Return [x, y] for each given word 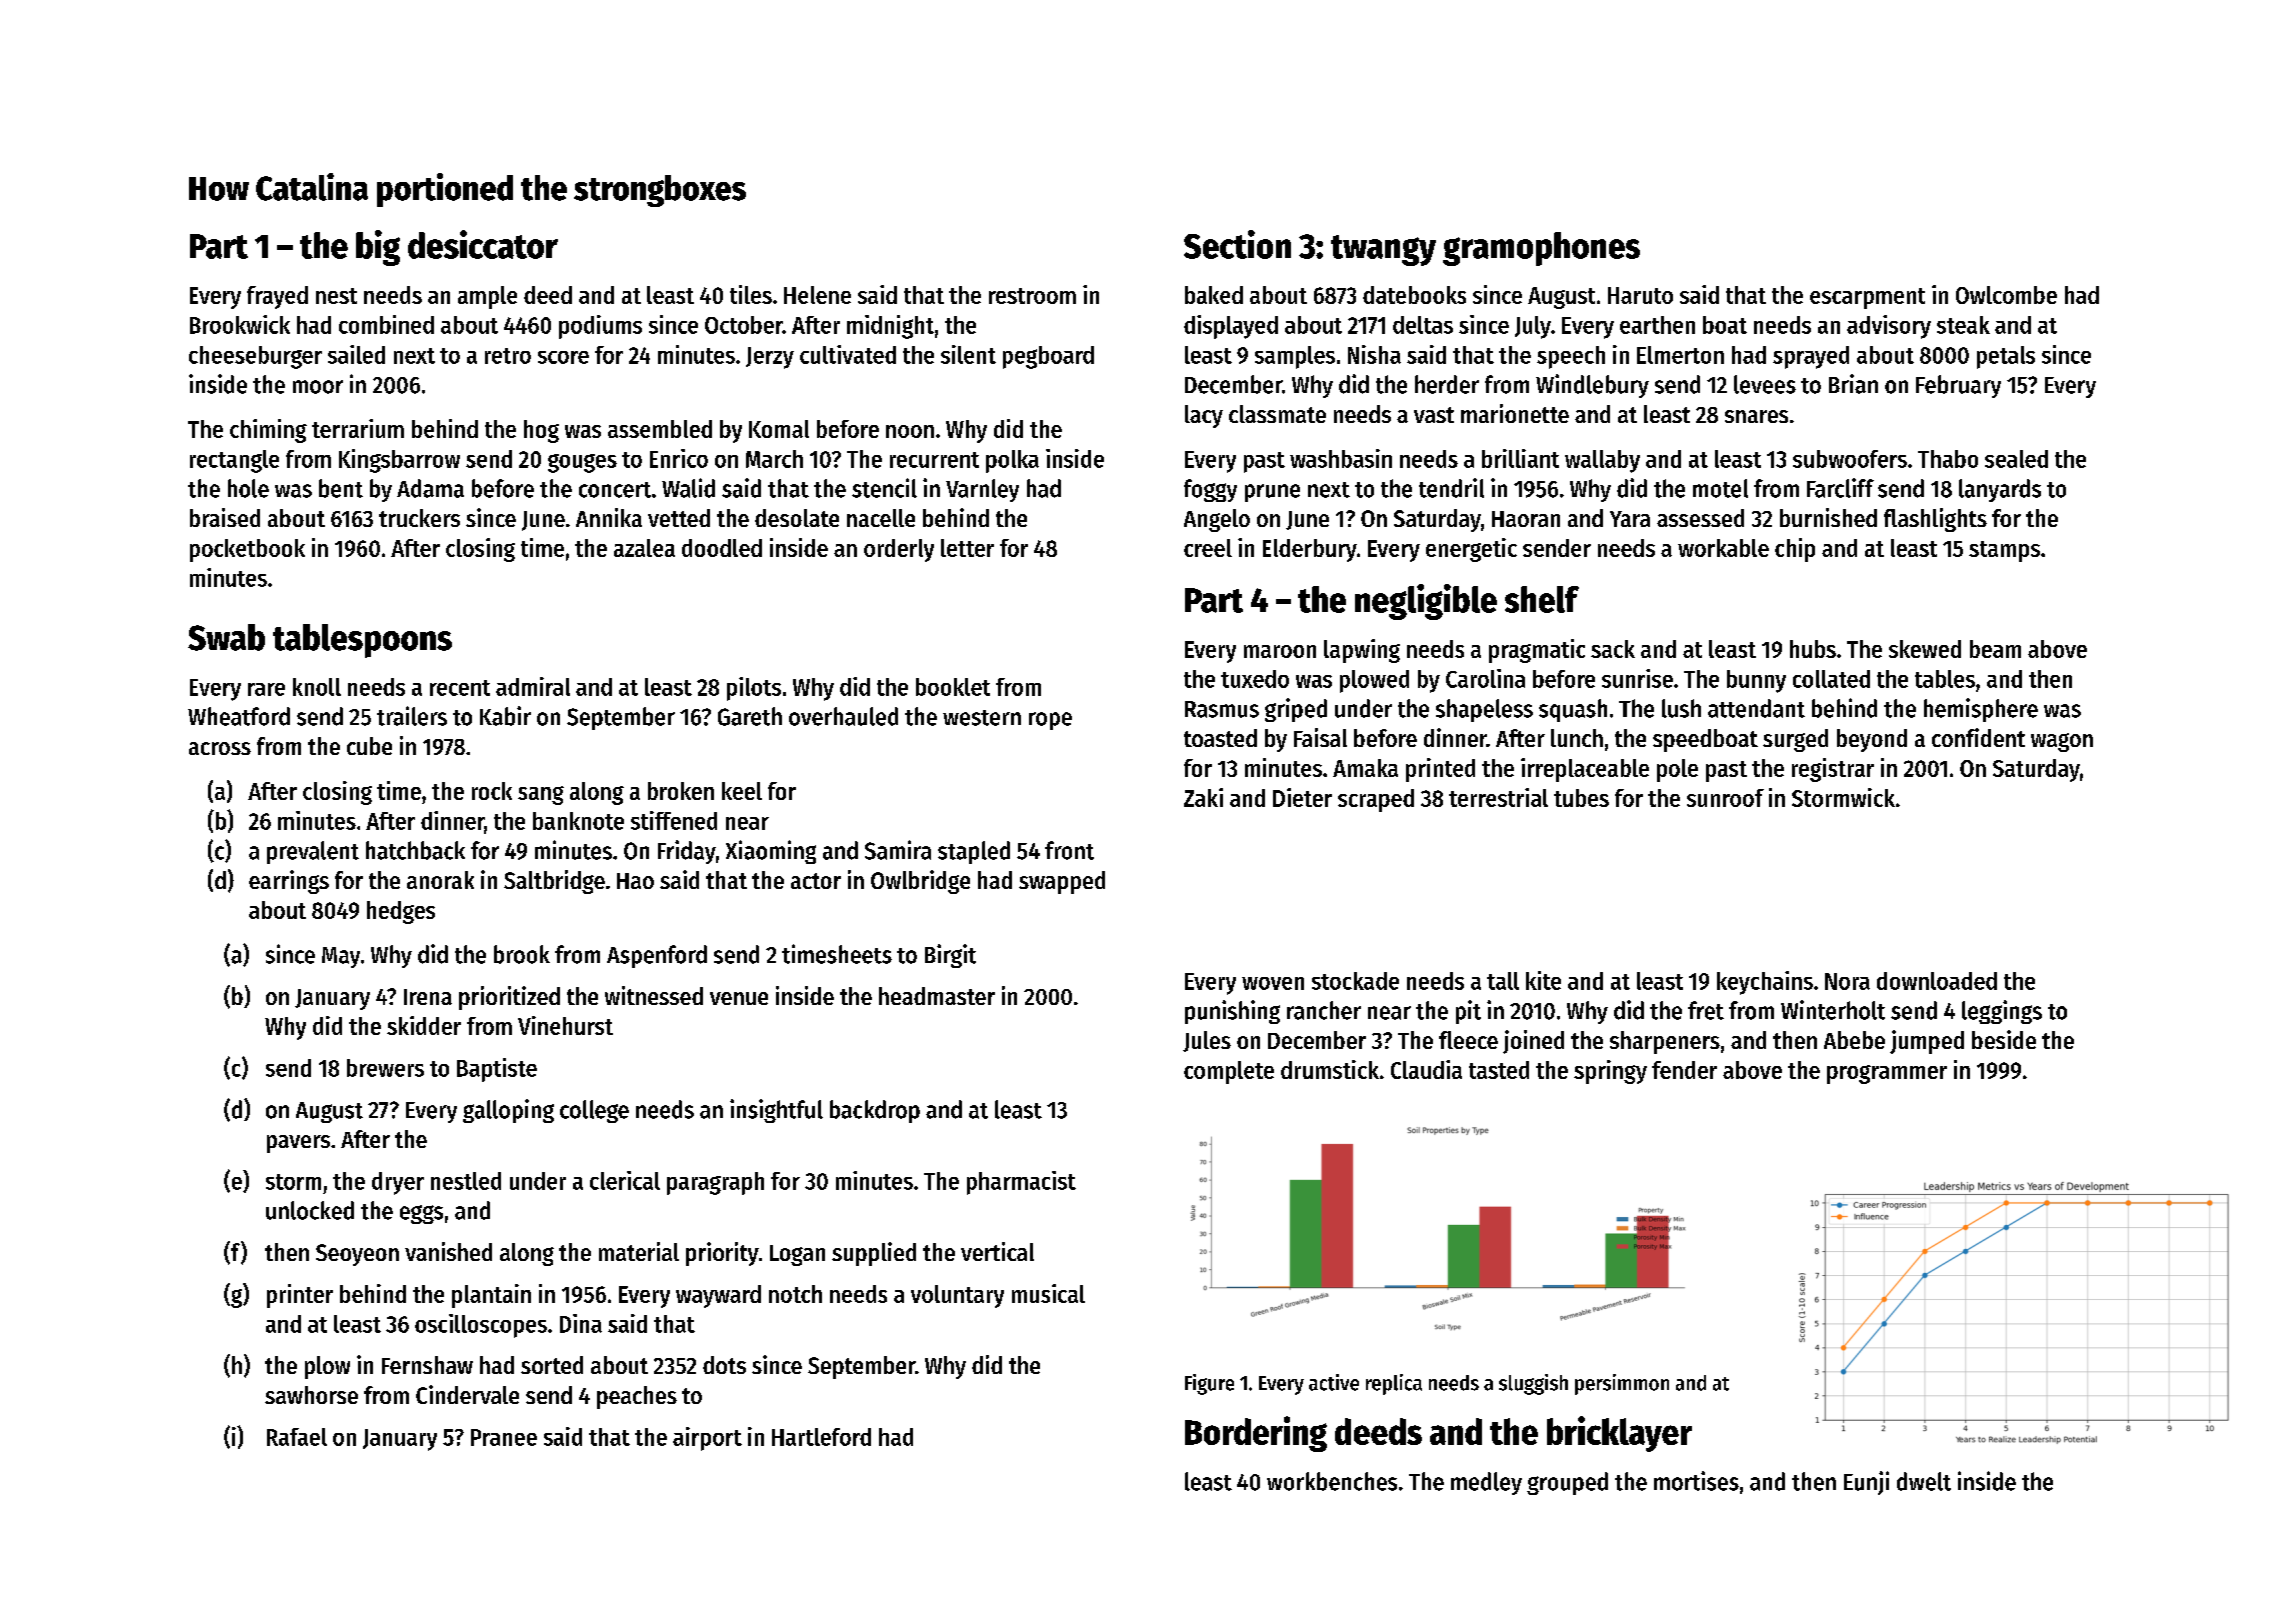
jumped [1927, 1042]
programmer [1887, 1074]
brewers [385, 1068]
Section [1237, 244]
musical [1048, 1293]
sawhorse [311, 1395]
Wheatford [239, 716]
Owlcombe [2006, 295]
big [378, 248]
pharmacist [1021, 1183]
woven [1273, 983]
